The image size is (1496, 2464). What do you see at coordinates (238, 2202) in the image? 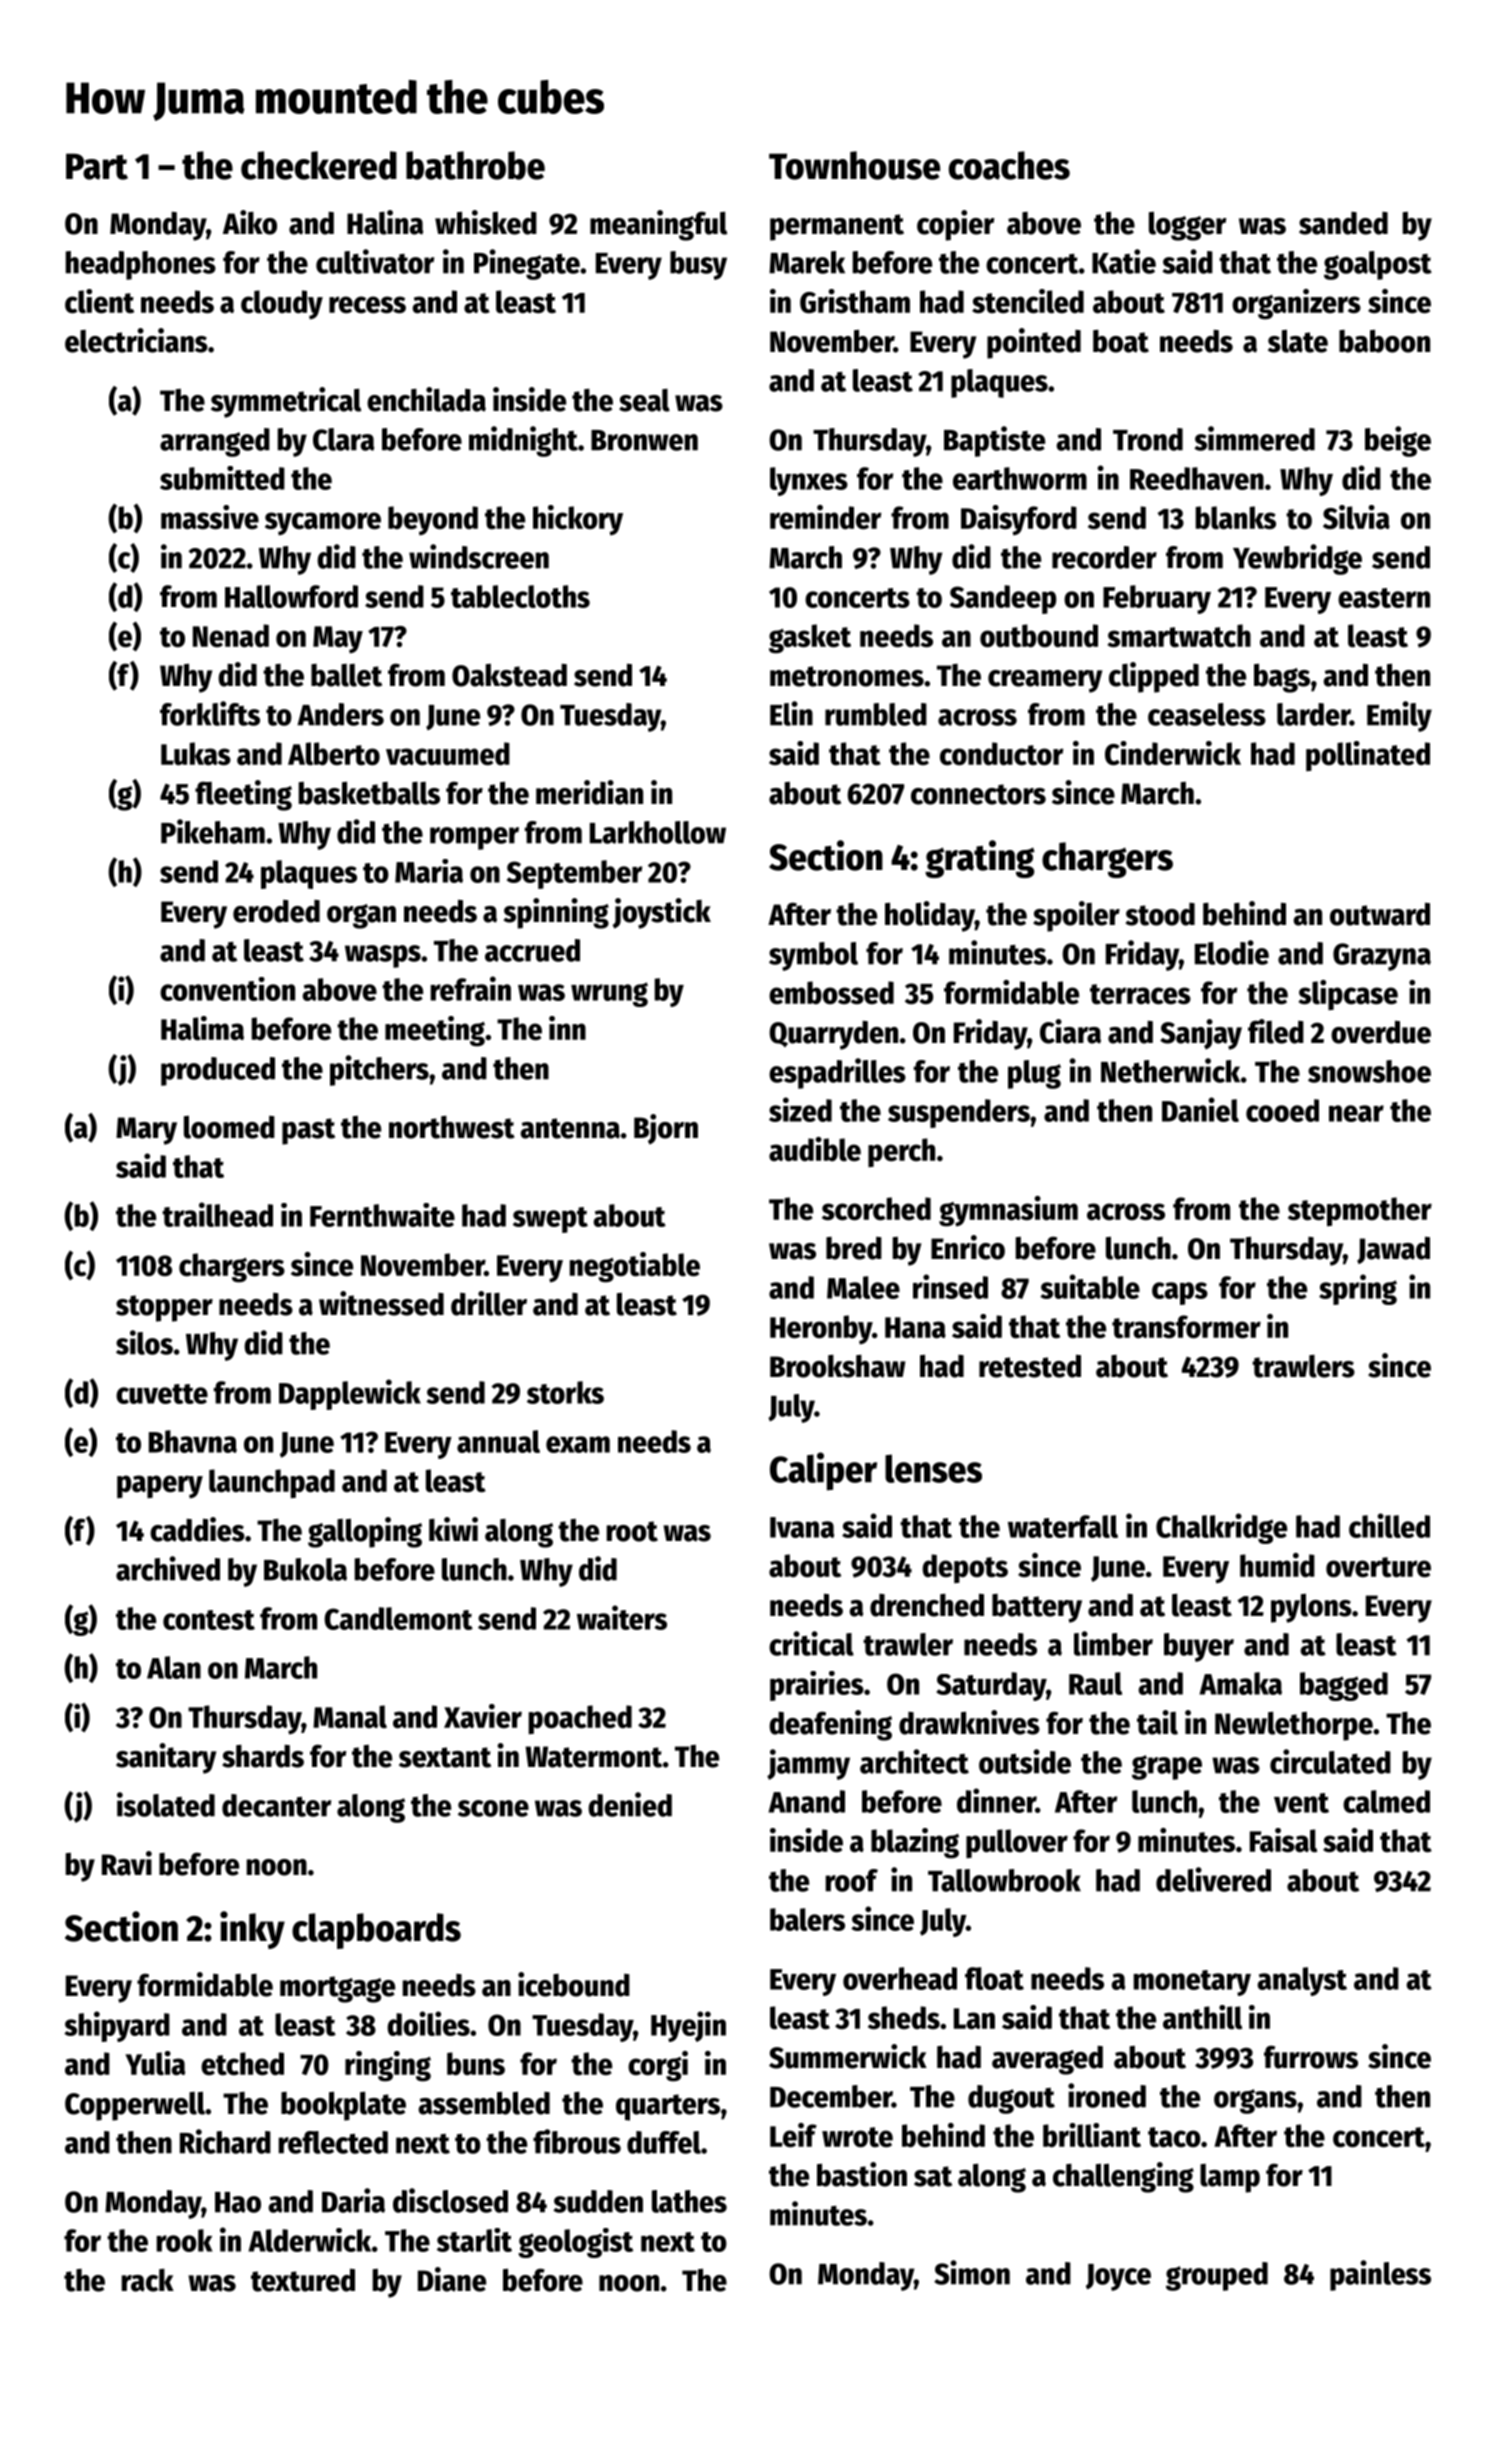
I see `Hao` at bounding box center [238, 2202].
